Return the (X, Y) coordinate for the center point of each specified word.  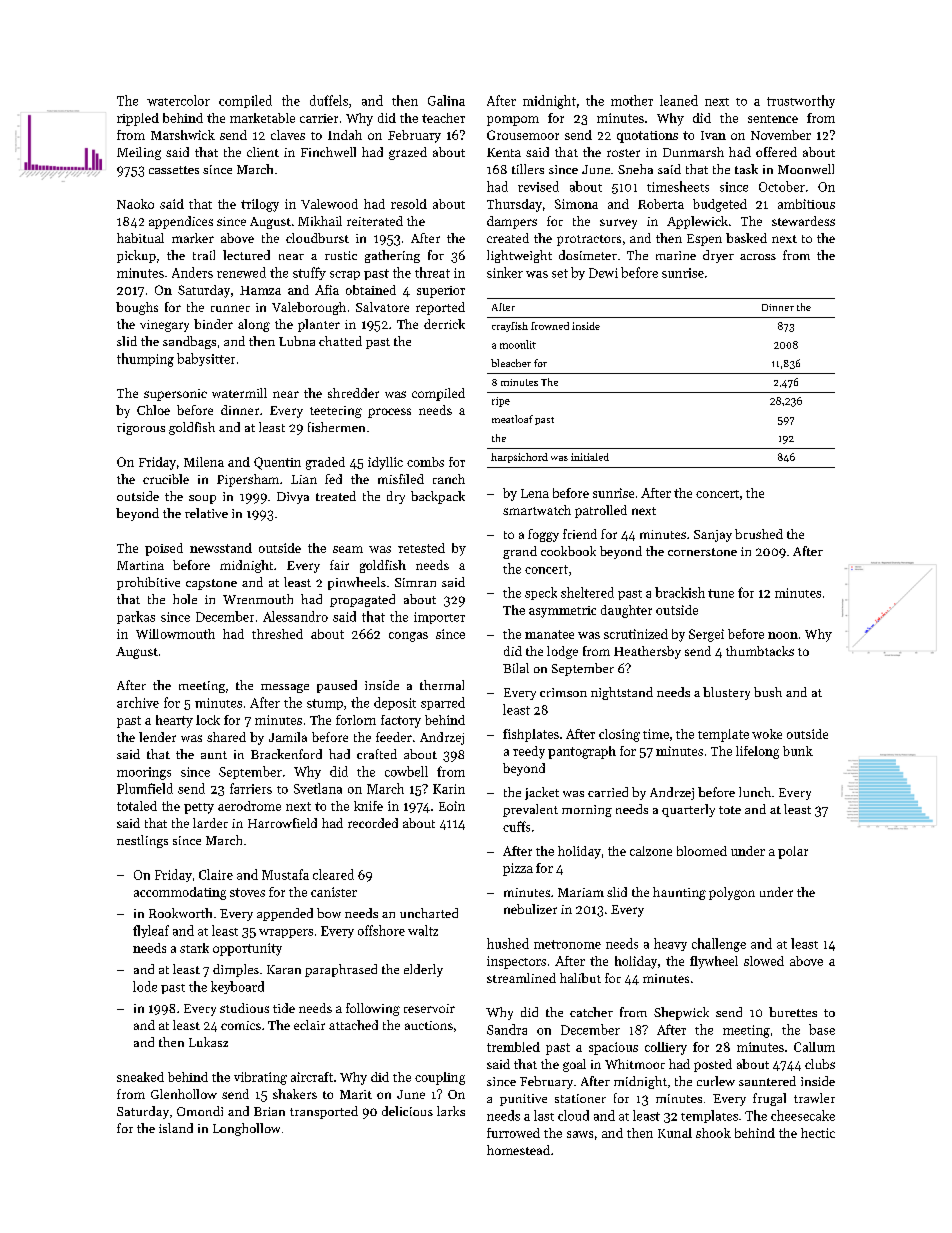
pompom (513, 121)
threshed (277, 634)
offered (776, 152)
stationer (580, 1098)
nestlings (142, 841)
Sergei (706, 635)
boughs (137, 308)
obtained (371, 290)
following (373, 1009)
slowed (764, 961)
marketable (262, 118)
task (746, 169)
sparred (443, 703)
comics (241, 1025)
